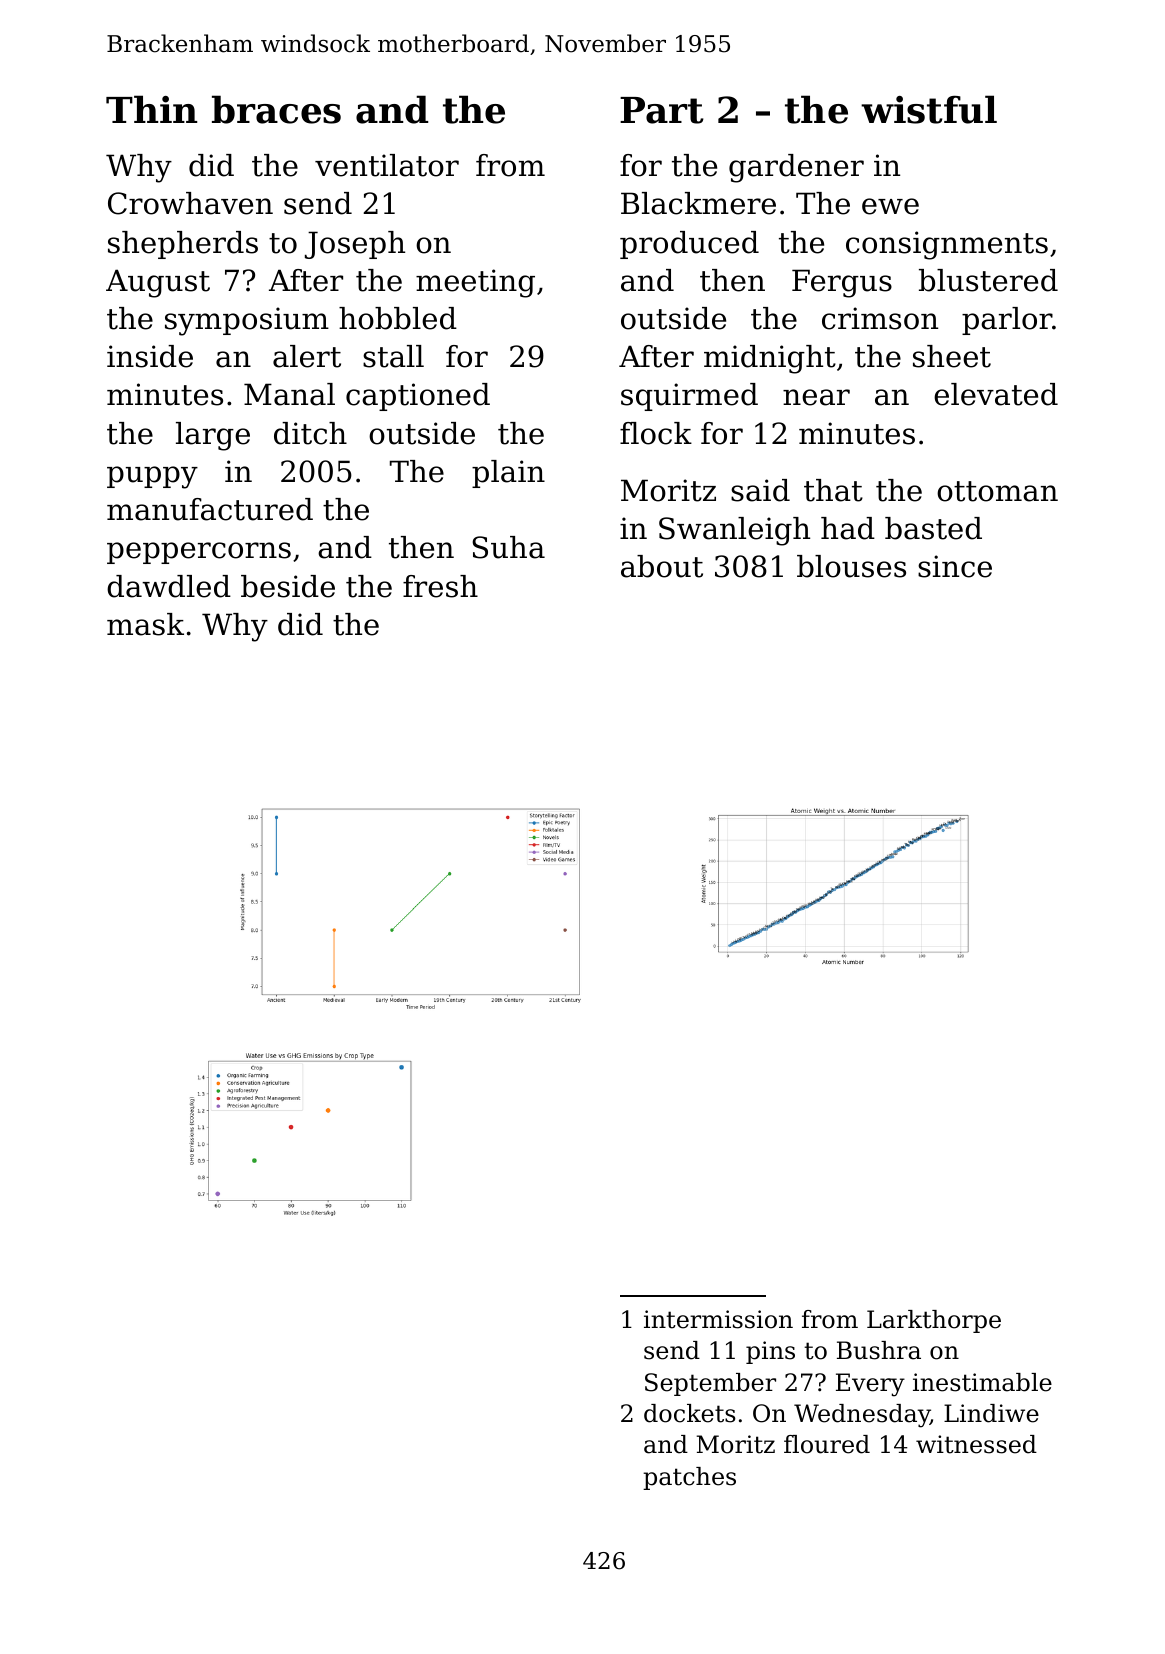  Describe the element at coordinates (656, 433) in the image. I see `flock` at that location.
